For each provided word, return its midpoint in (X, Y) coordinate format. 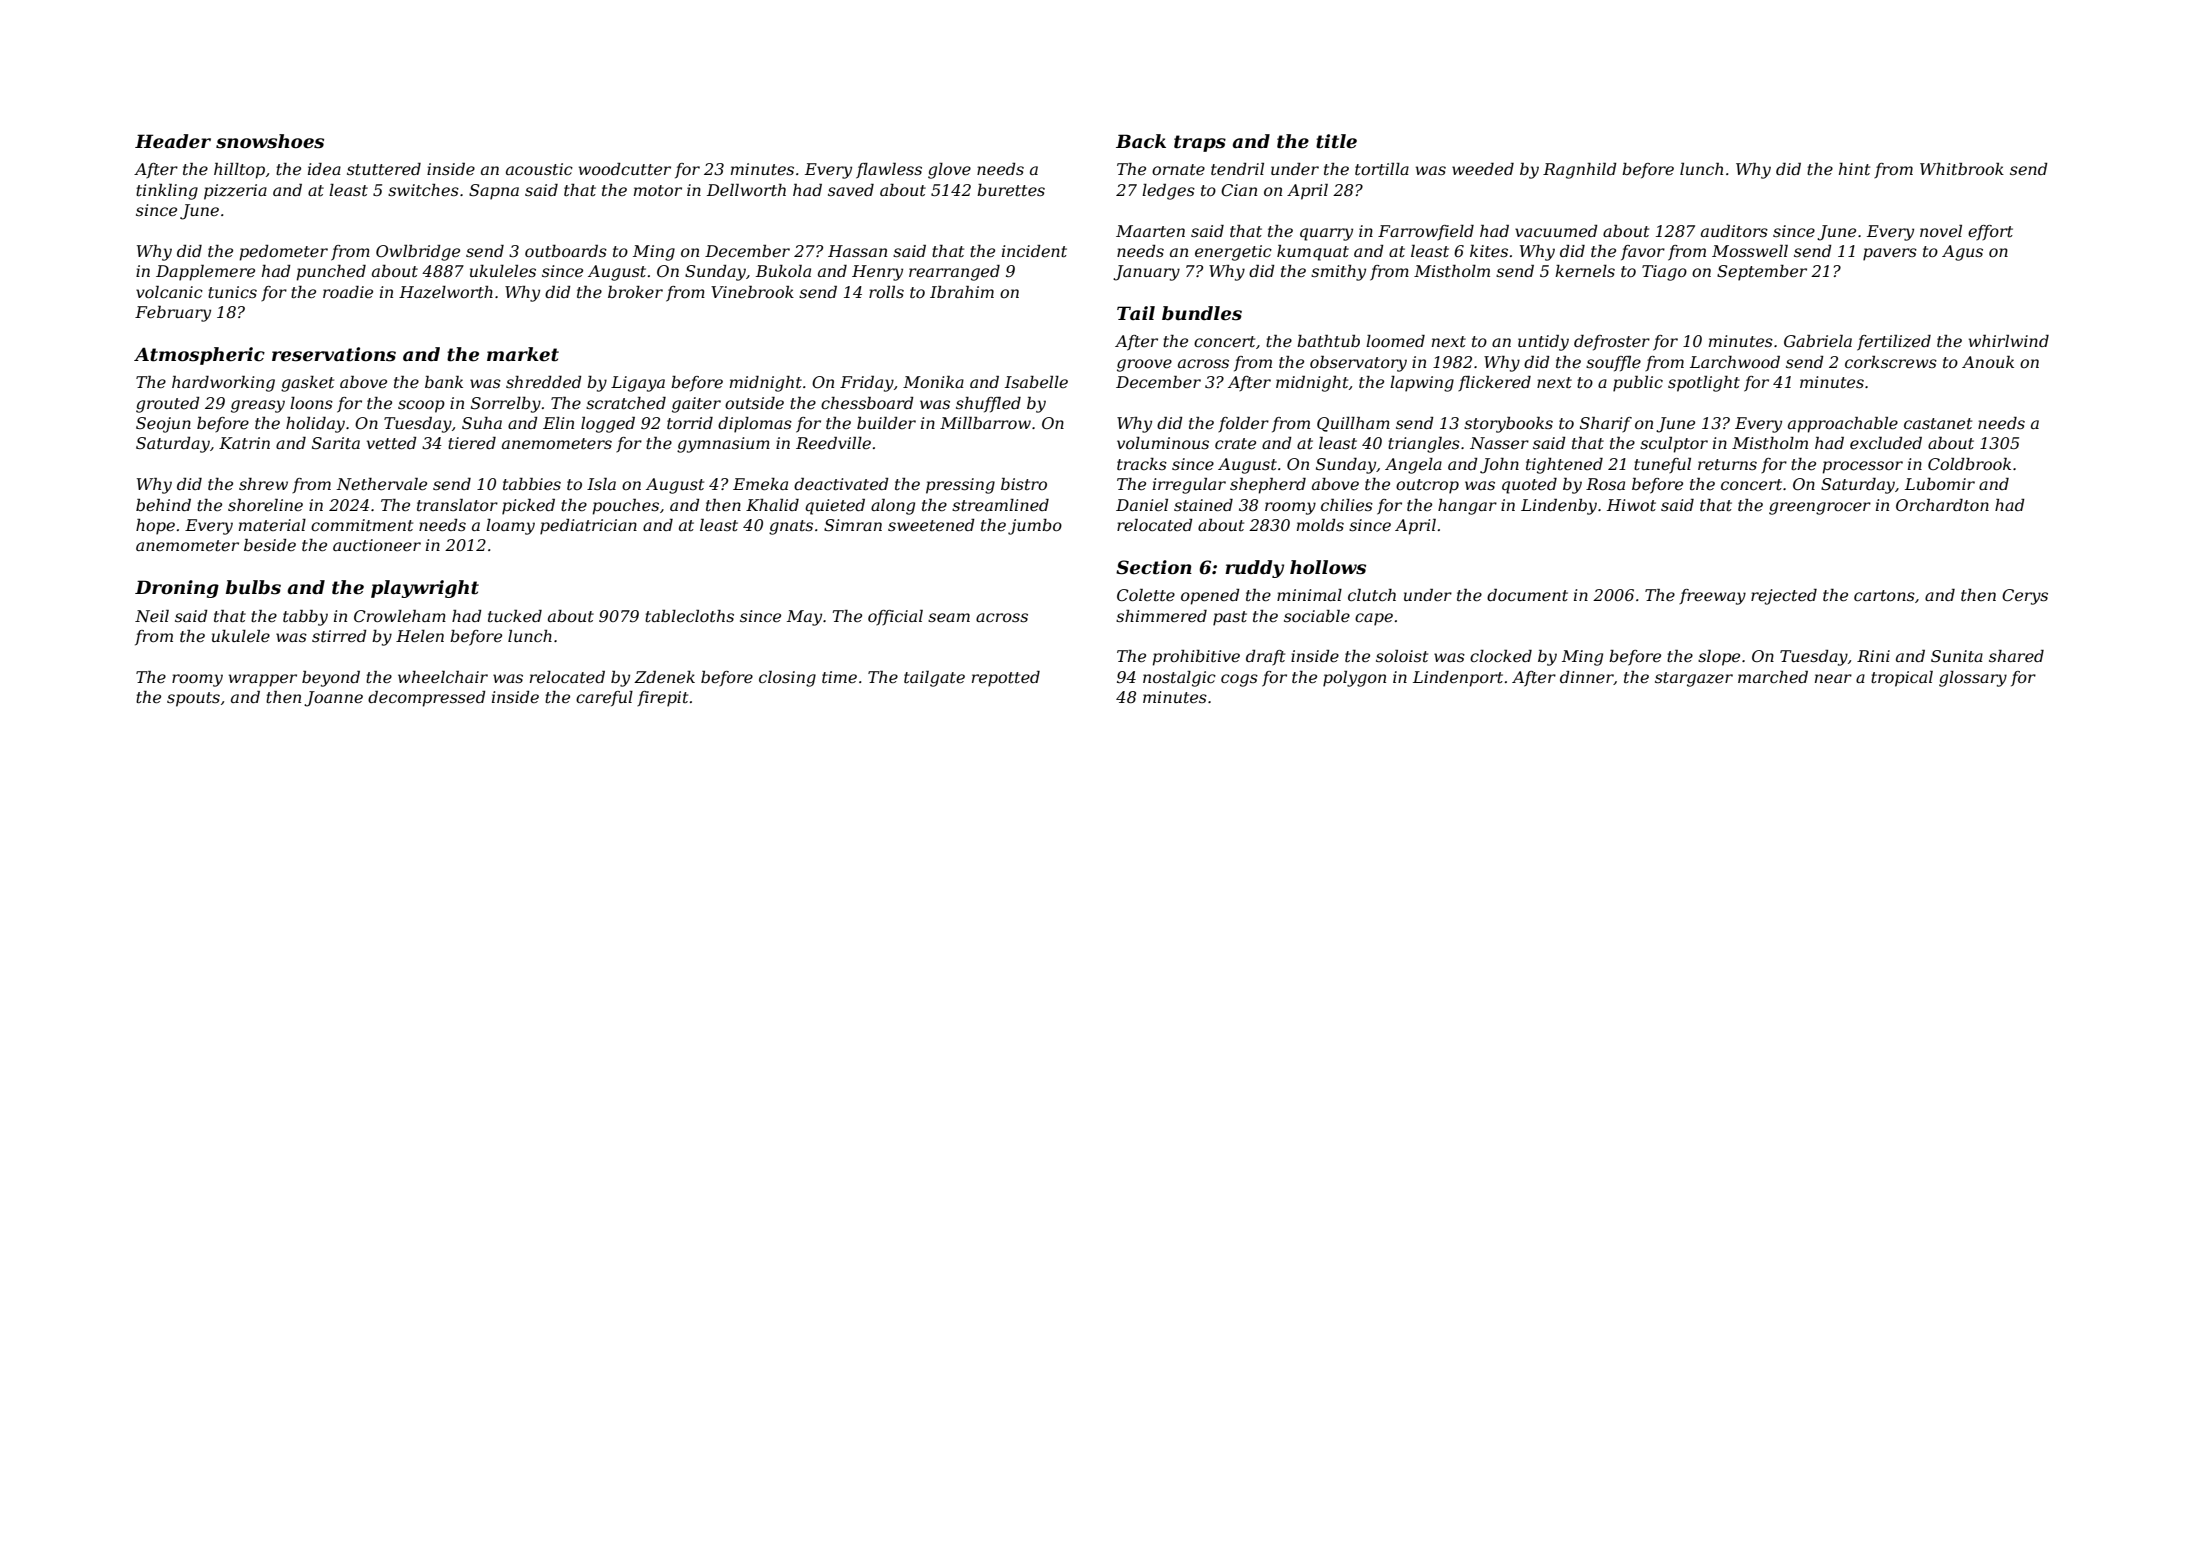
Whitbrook (1962, 169)
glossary (1973, 679)
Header (173, 141)
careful (604, 699)
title (1336, 141)
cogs (1239, 680)
